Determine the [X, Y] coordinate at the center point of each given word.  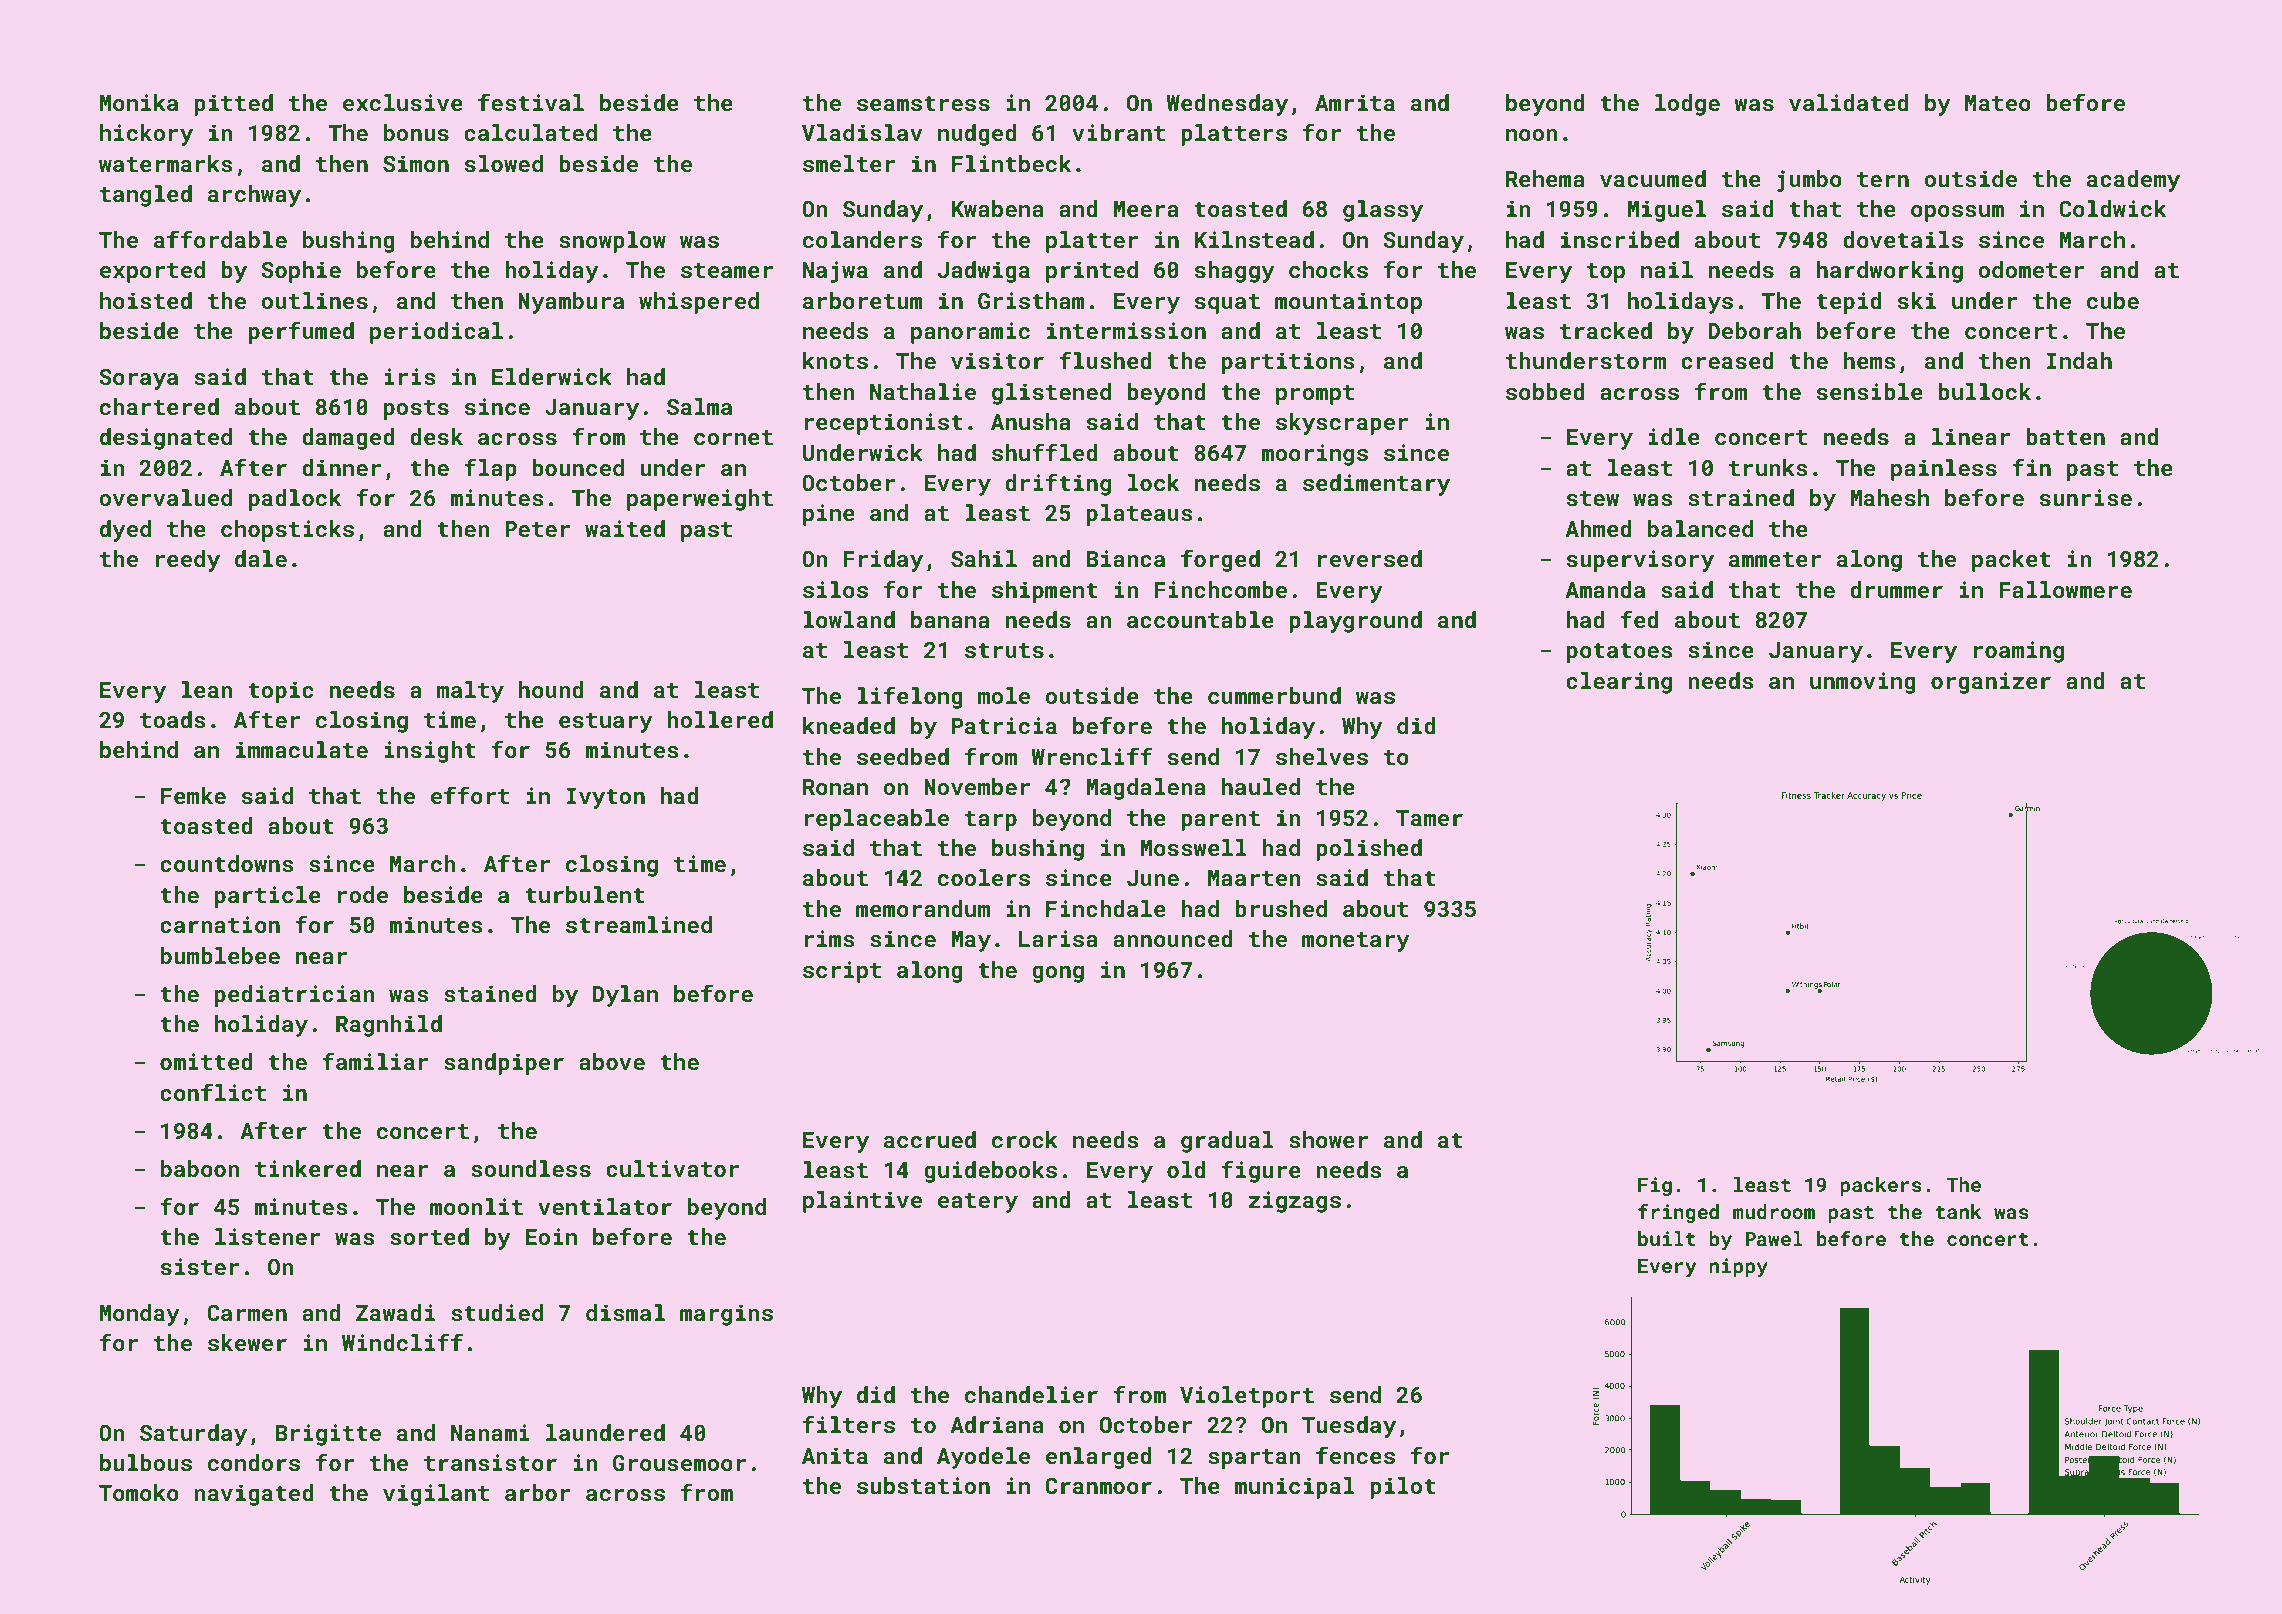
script [842, 972]
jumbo [1809, 181]
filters [849, 1424]
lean [207, 689]
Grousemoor [679, 1463]
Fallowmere [2065, 589]
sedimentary [1376, 485]
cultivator [673, 1169]
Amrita [1355, 103]
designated [166, 439]
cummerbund [1274, 695]
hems [1870, 360]
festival [531, 102]
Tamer [1429, 818]
